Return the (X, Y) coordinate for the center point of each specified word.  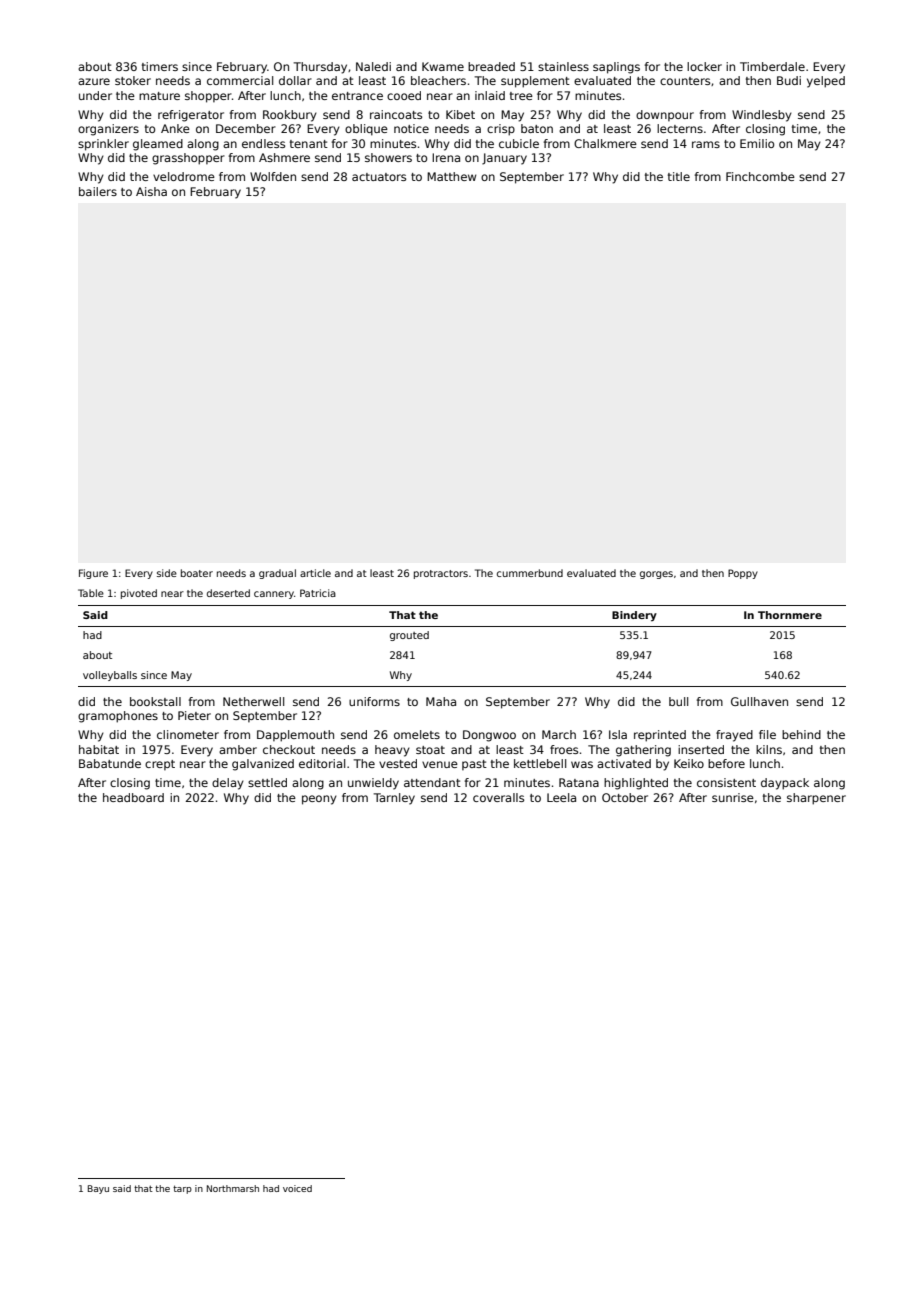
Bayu (98, 1189)
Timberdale (772, 66)
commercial (240, 80)
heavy (392, 751)
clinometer (188, 734)
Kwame (443, 66)
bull (678, 701)
